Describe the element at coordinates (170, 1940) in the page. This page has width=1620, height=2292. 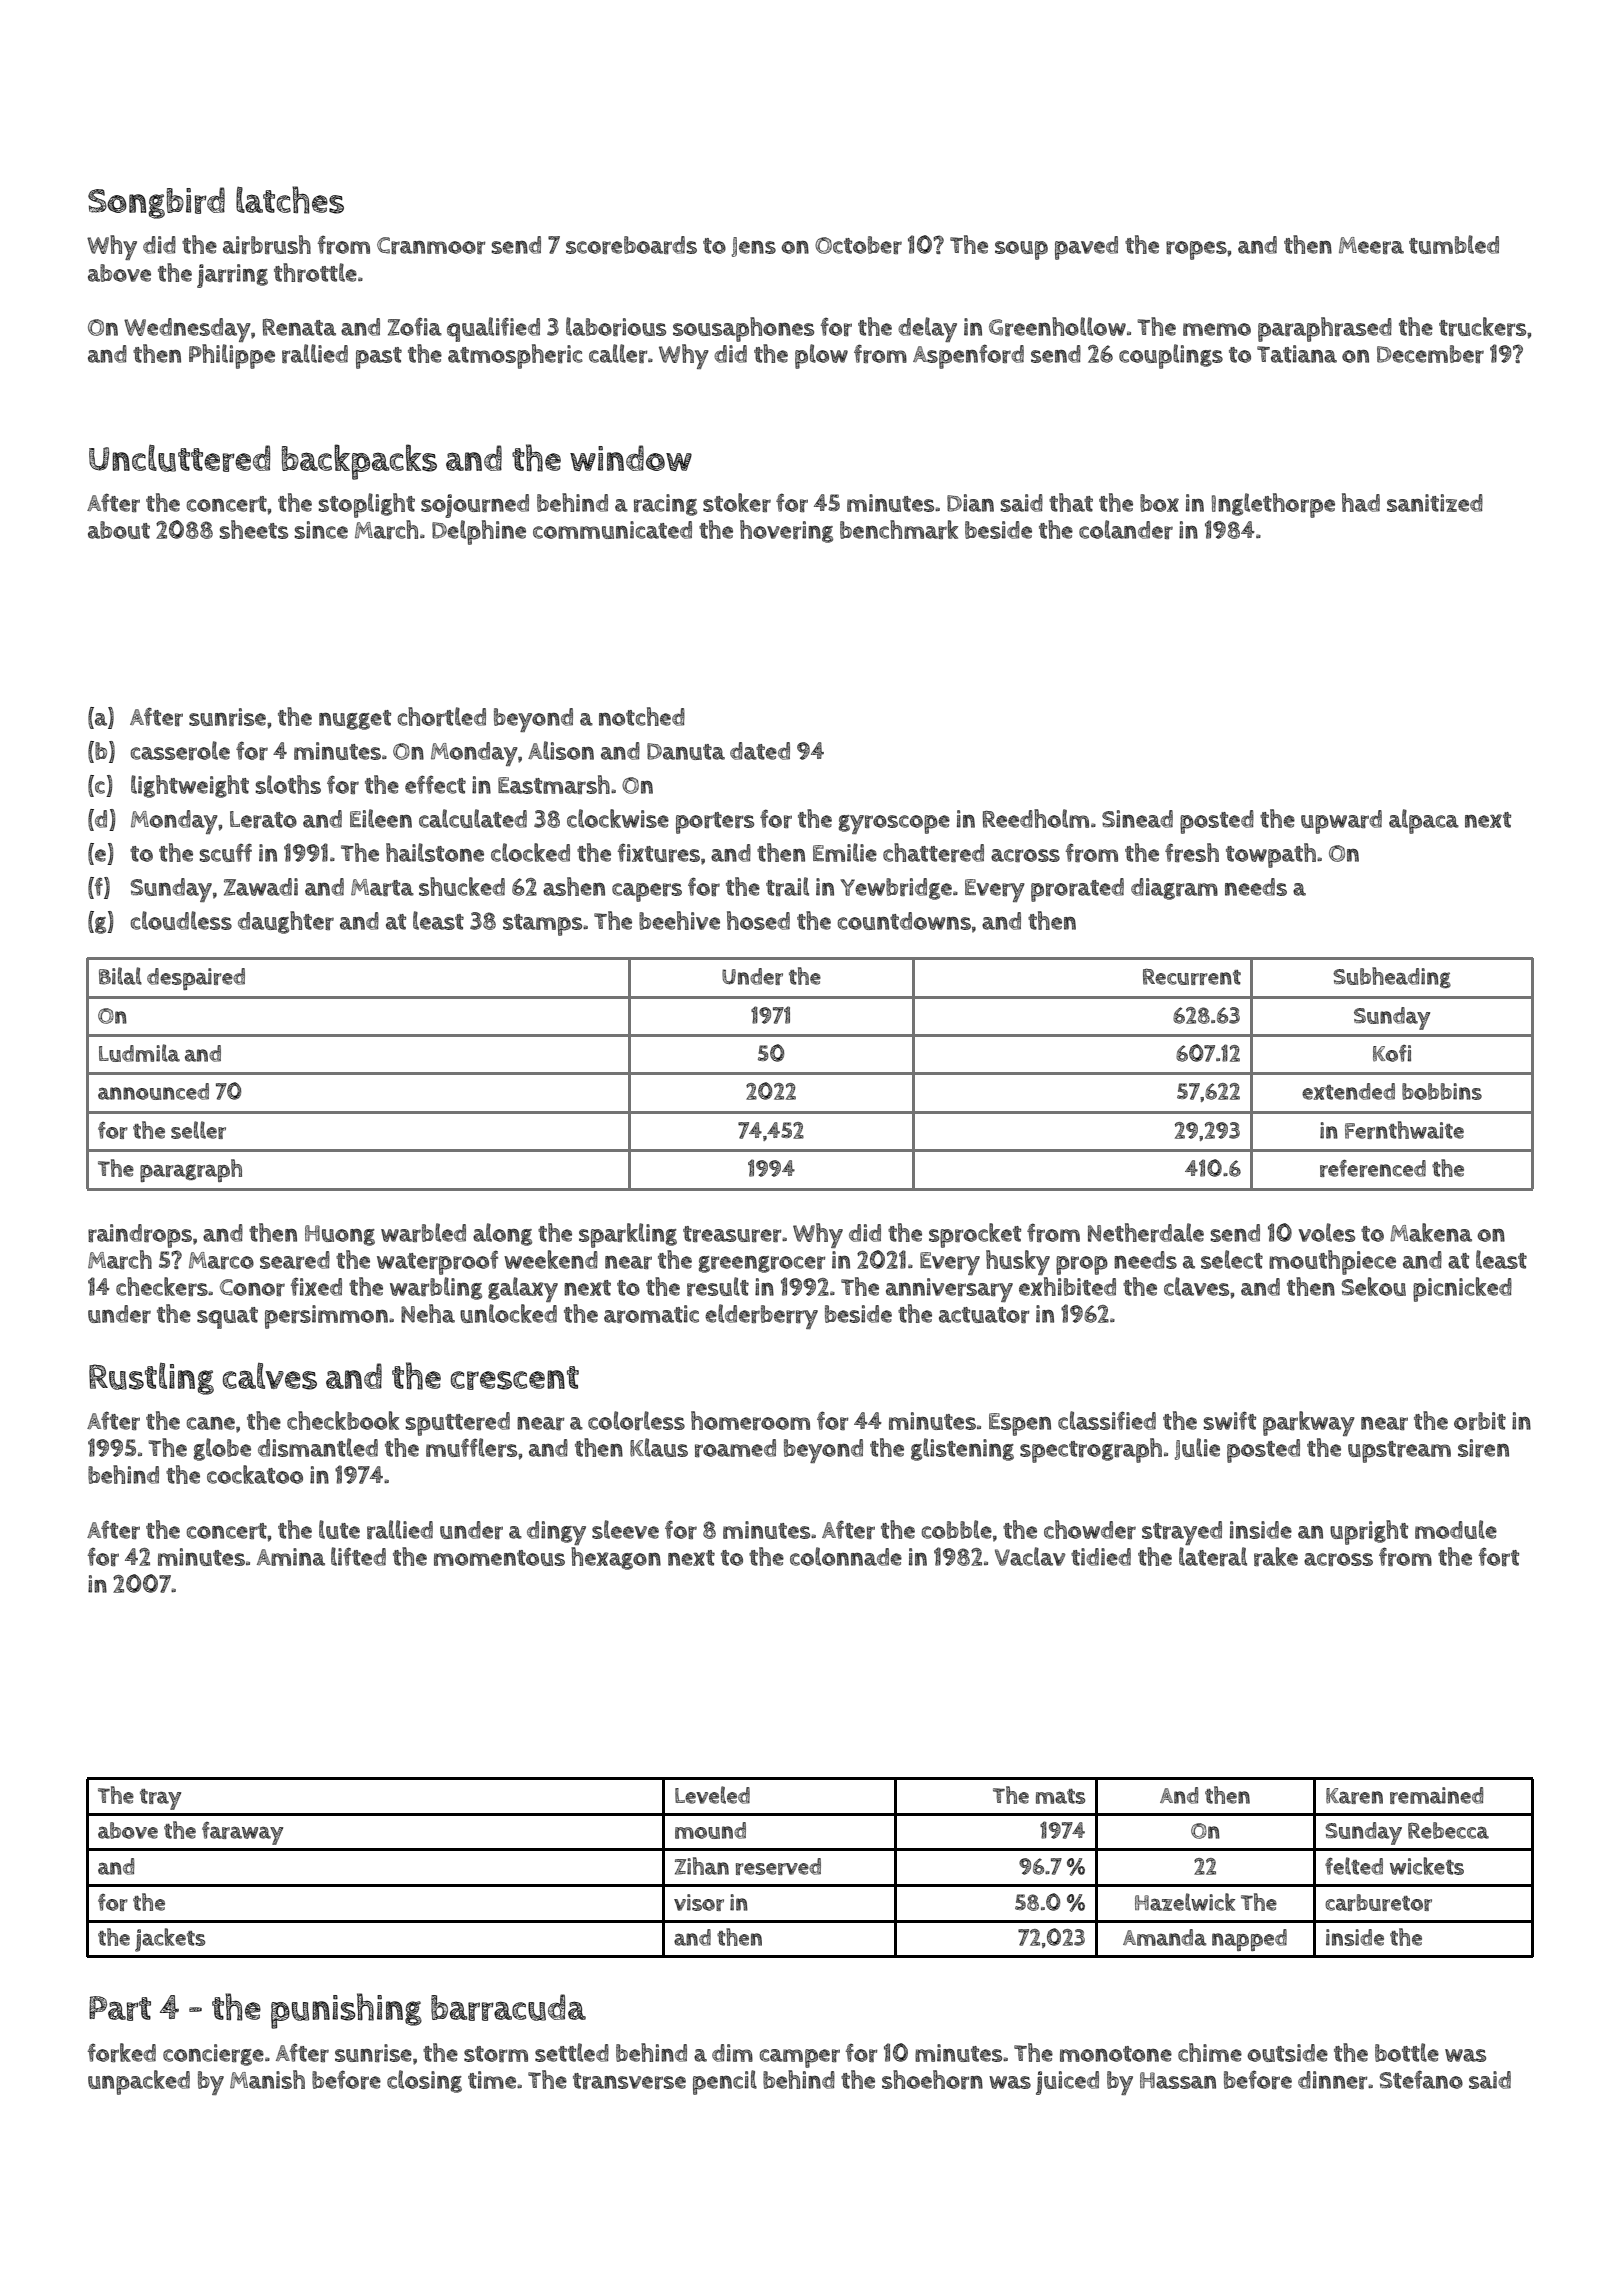
I see `jackets` at that location.
